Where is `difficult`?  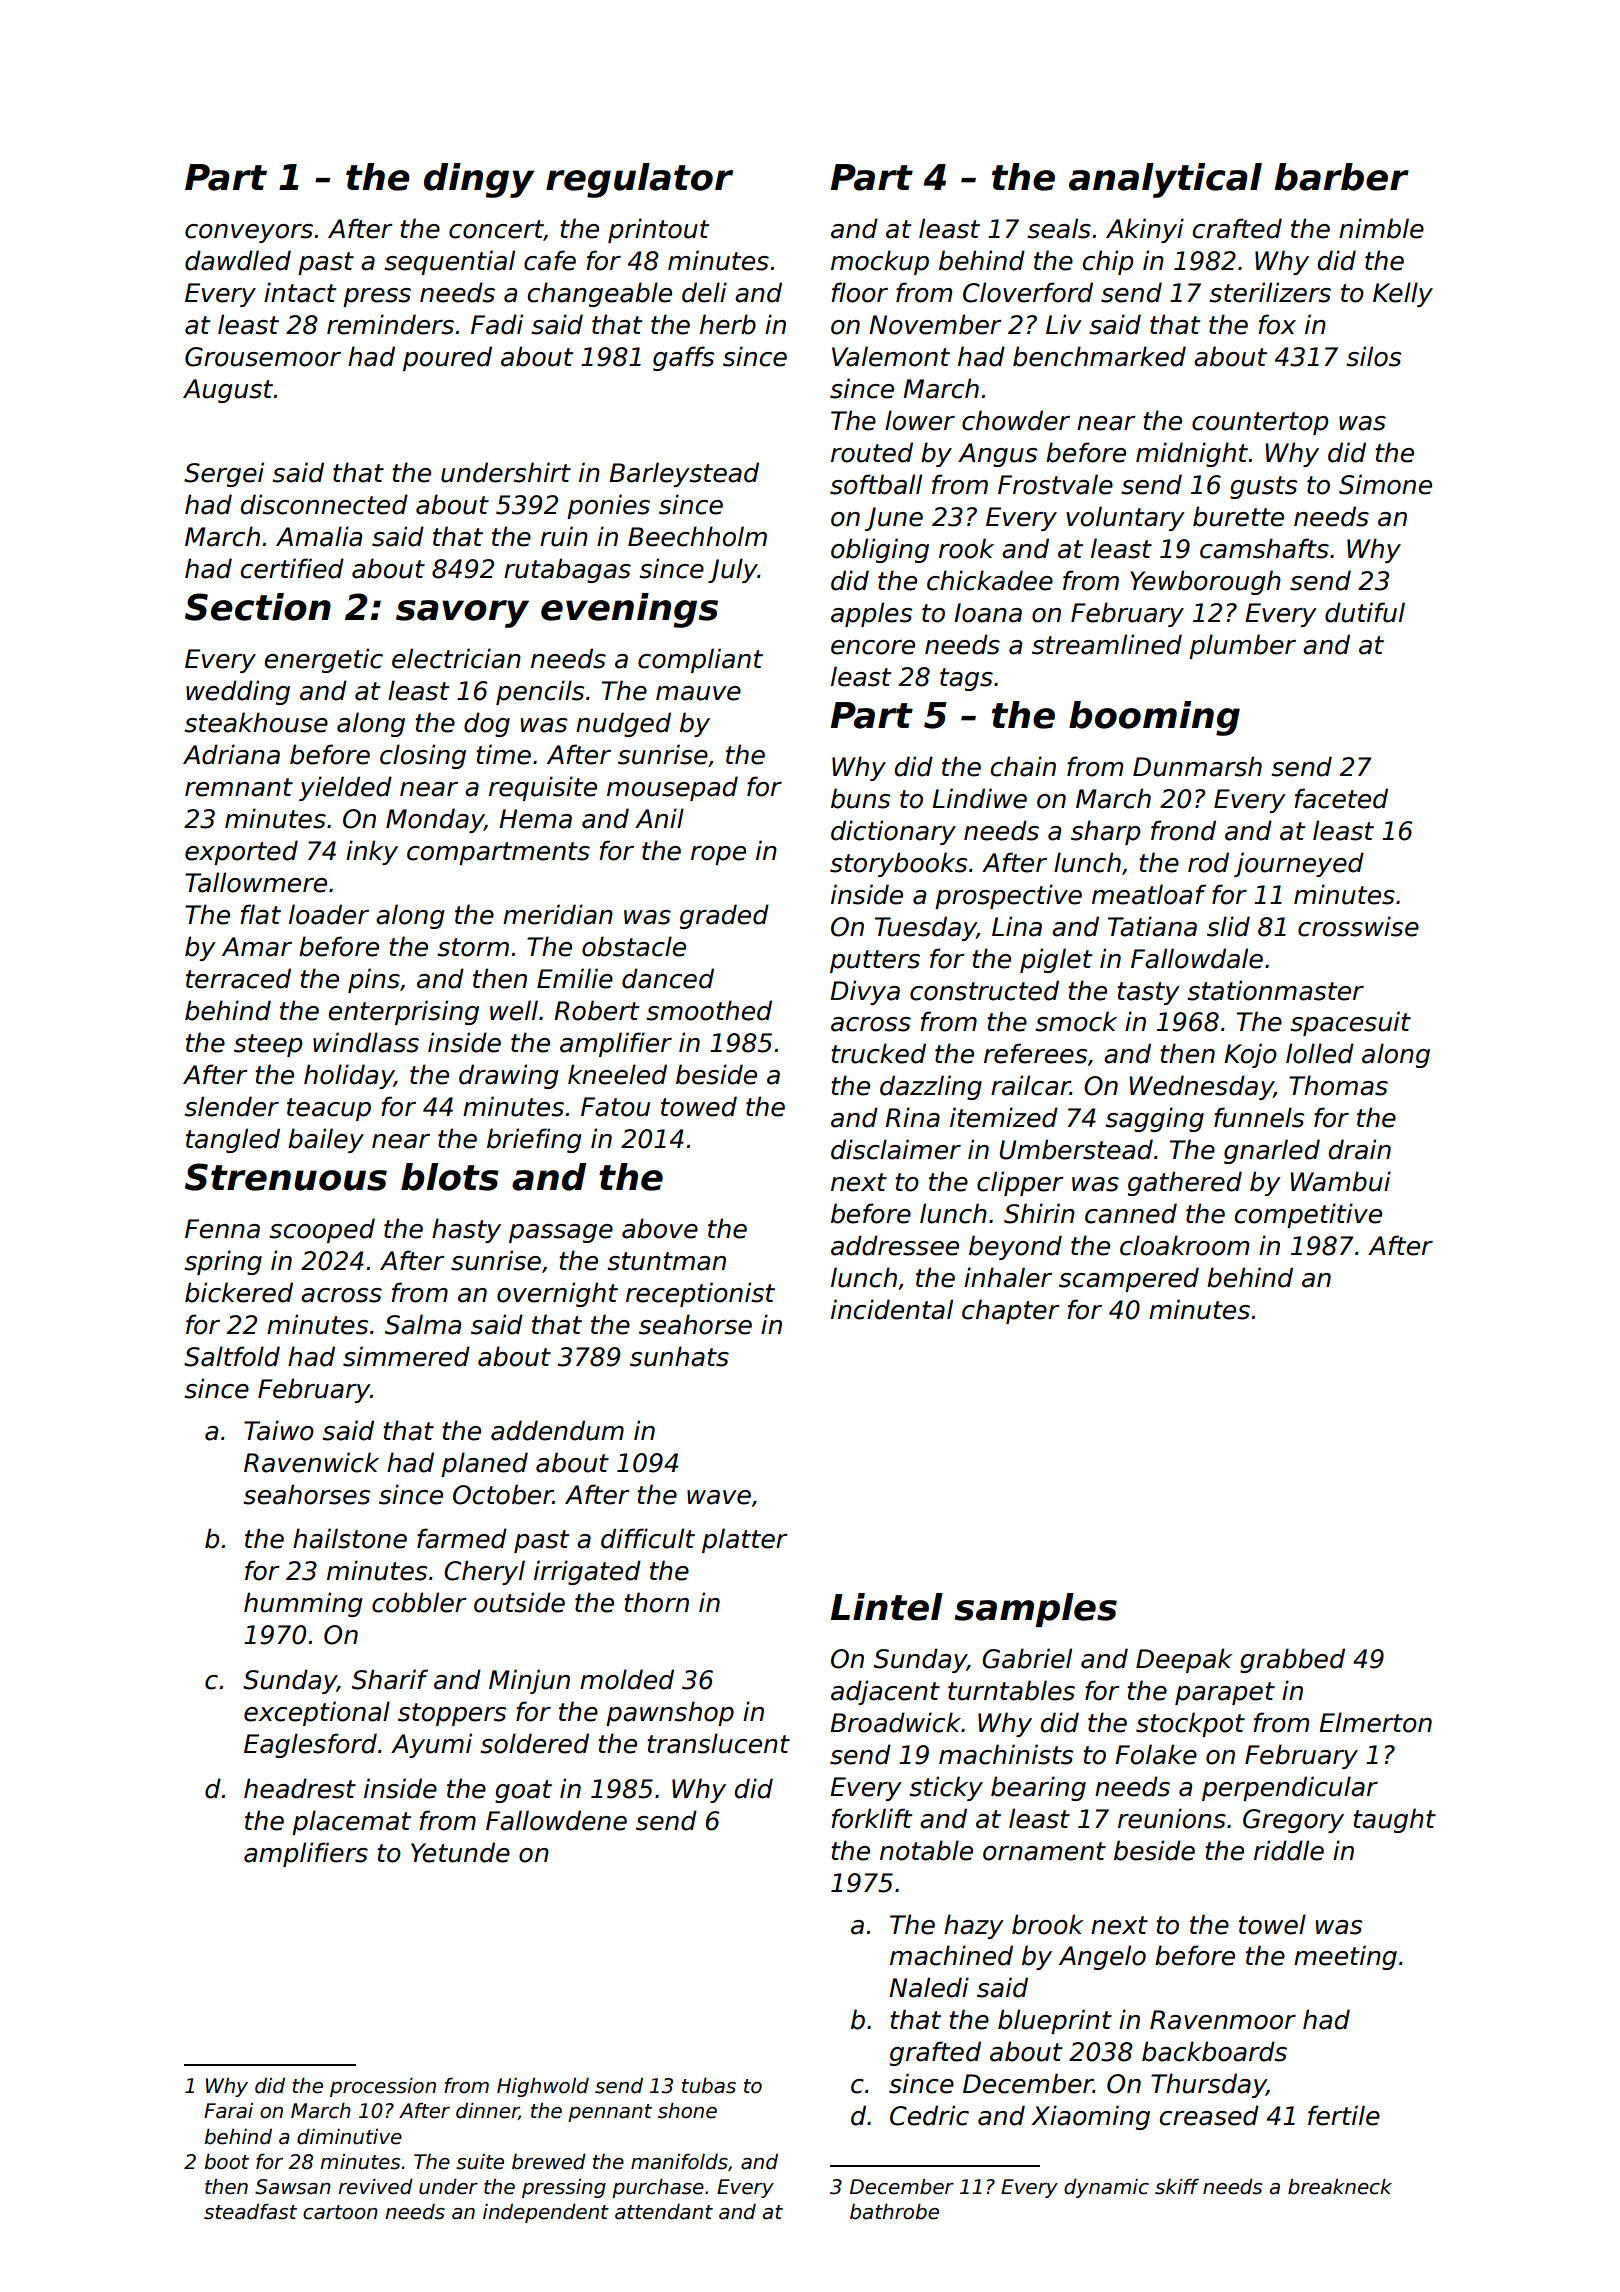
difficult is located at coordinates (648, 1538).
